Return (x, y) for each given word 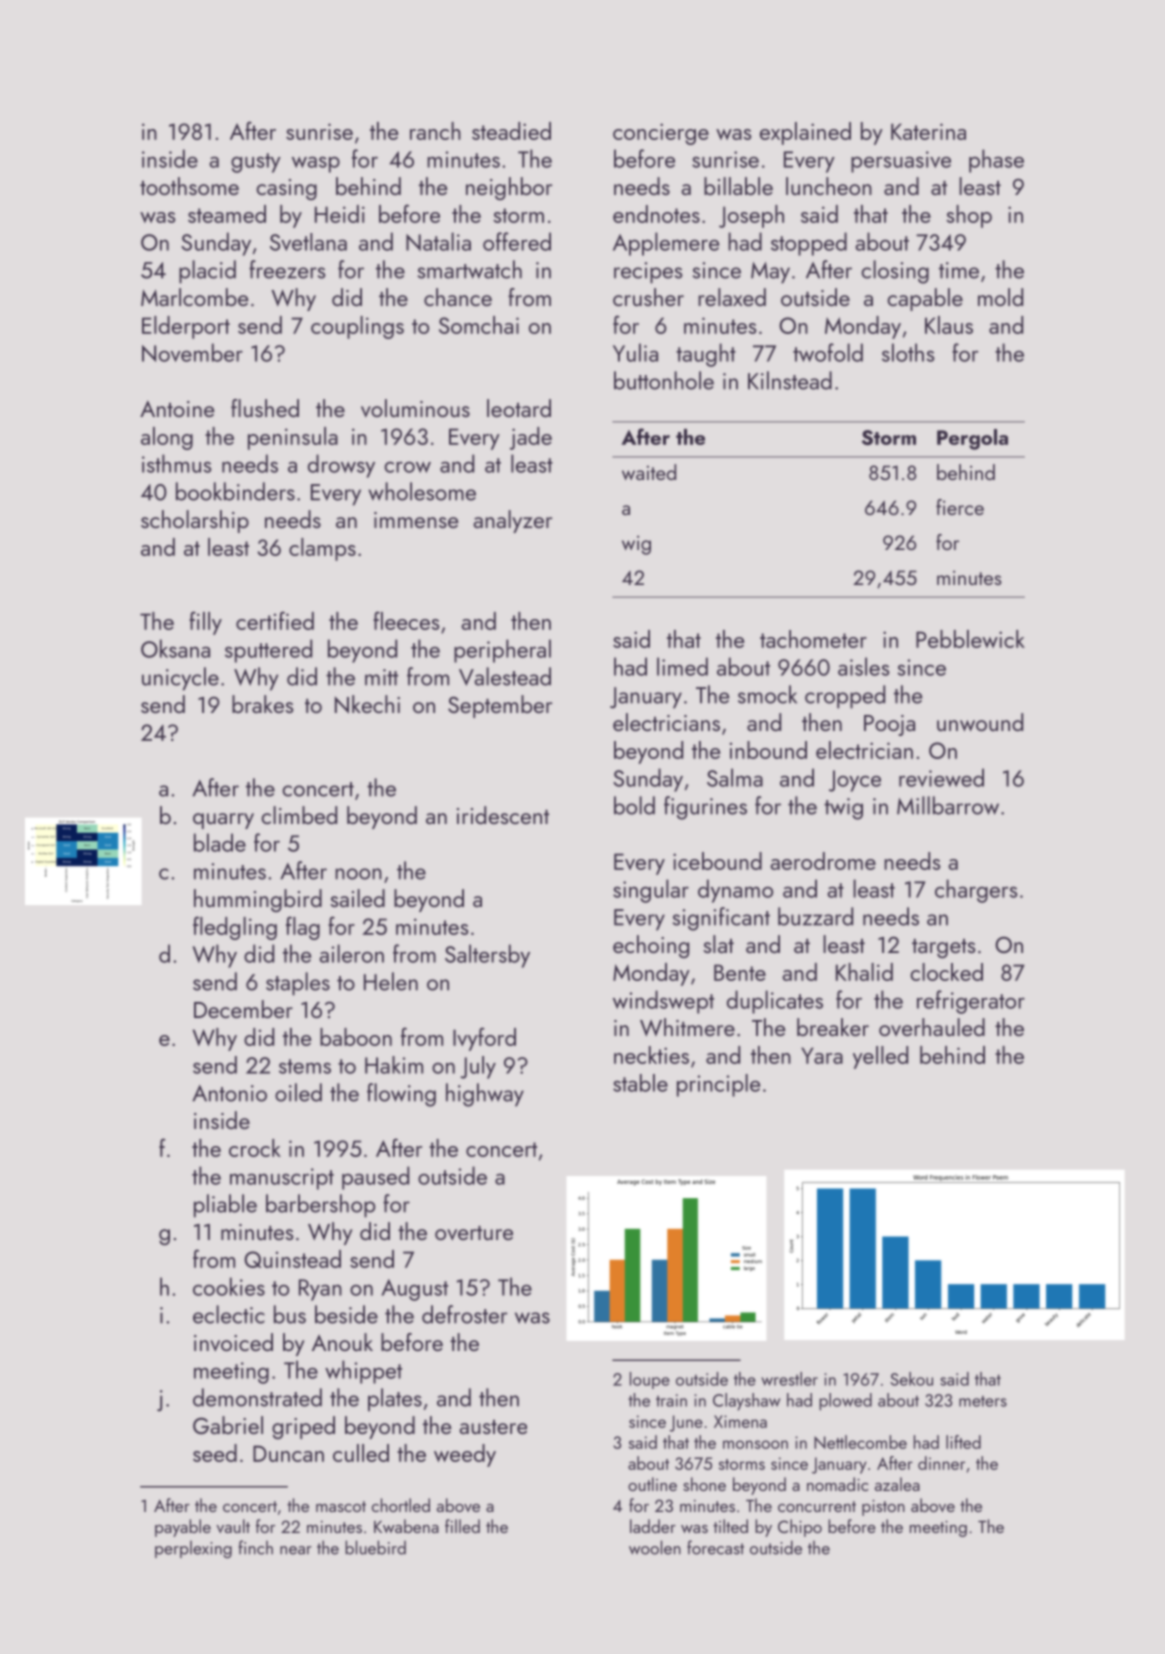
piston (883, 1508)
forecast (715, 1547)
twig (843, 809)
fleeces (406, 620)
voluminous (415, 408)
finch (256, 1547)
